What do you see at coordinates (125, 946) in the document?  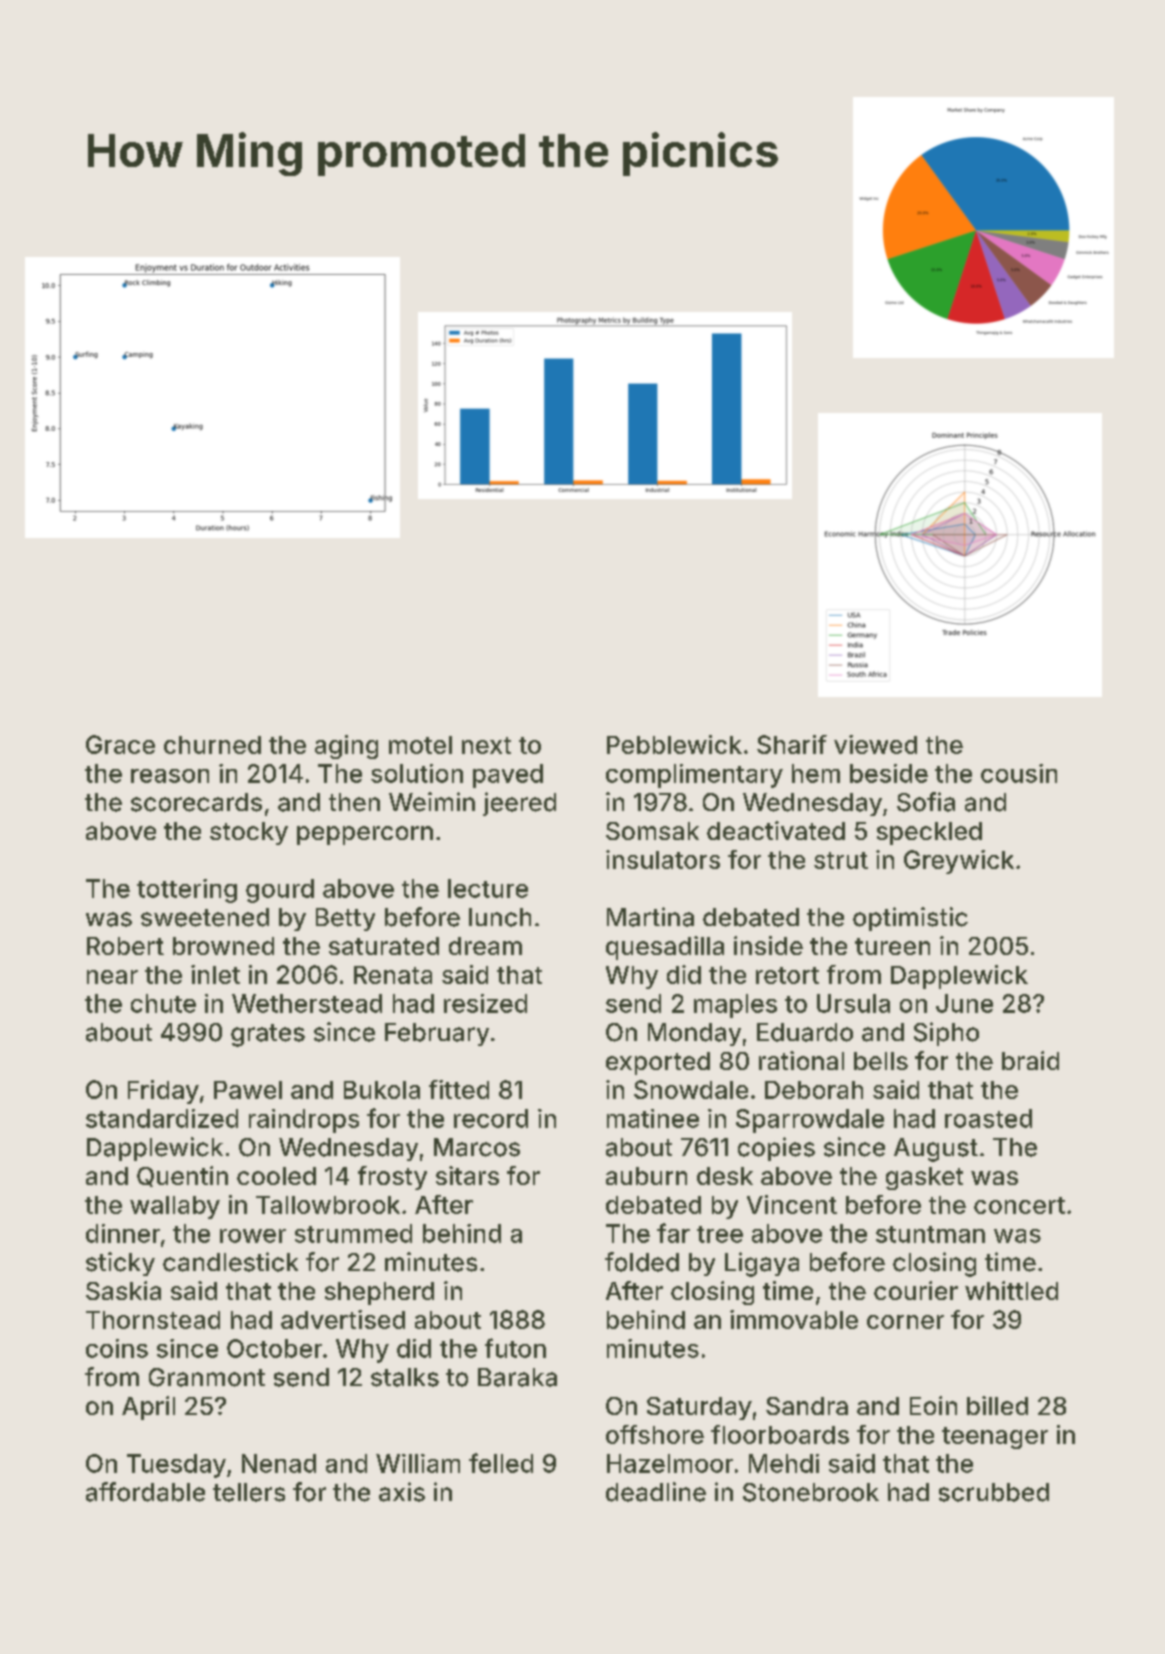 I see `Robert` at bounding box center [125, 946].
